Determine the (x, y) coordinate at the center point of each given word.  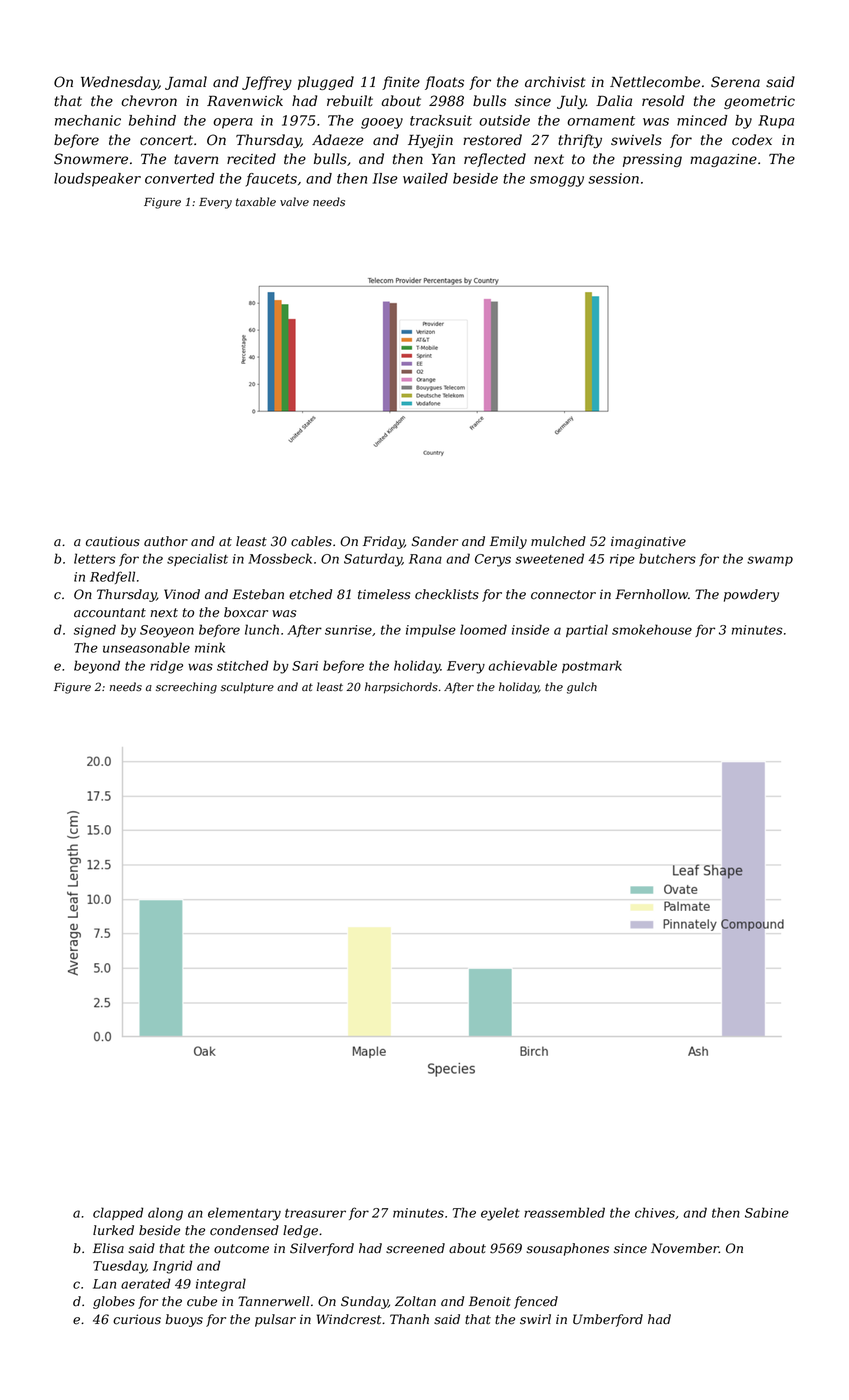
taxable (256, 202)
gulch (582, 688)
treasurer (315, 1213)
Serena (735, 82)
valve (294, 202)
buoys (184, 1320)
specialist (197, 559)
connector (563, 595)
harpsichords (401, 688)
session (613, 178)
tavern (196, 159)
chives (655, 1212)
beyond (97, 667)
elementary (244, 1214)
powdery (751, 595)
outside (504, 120)
